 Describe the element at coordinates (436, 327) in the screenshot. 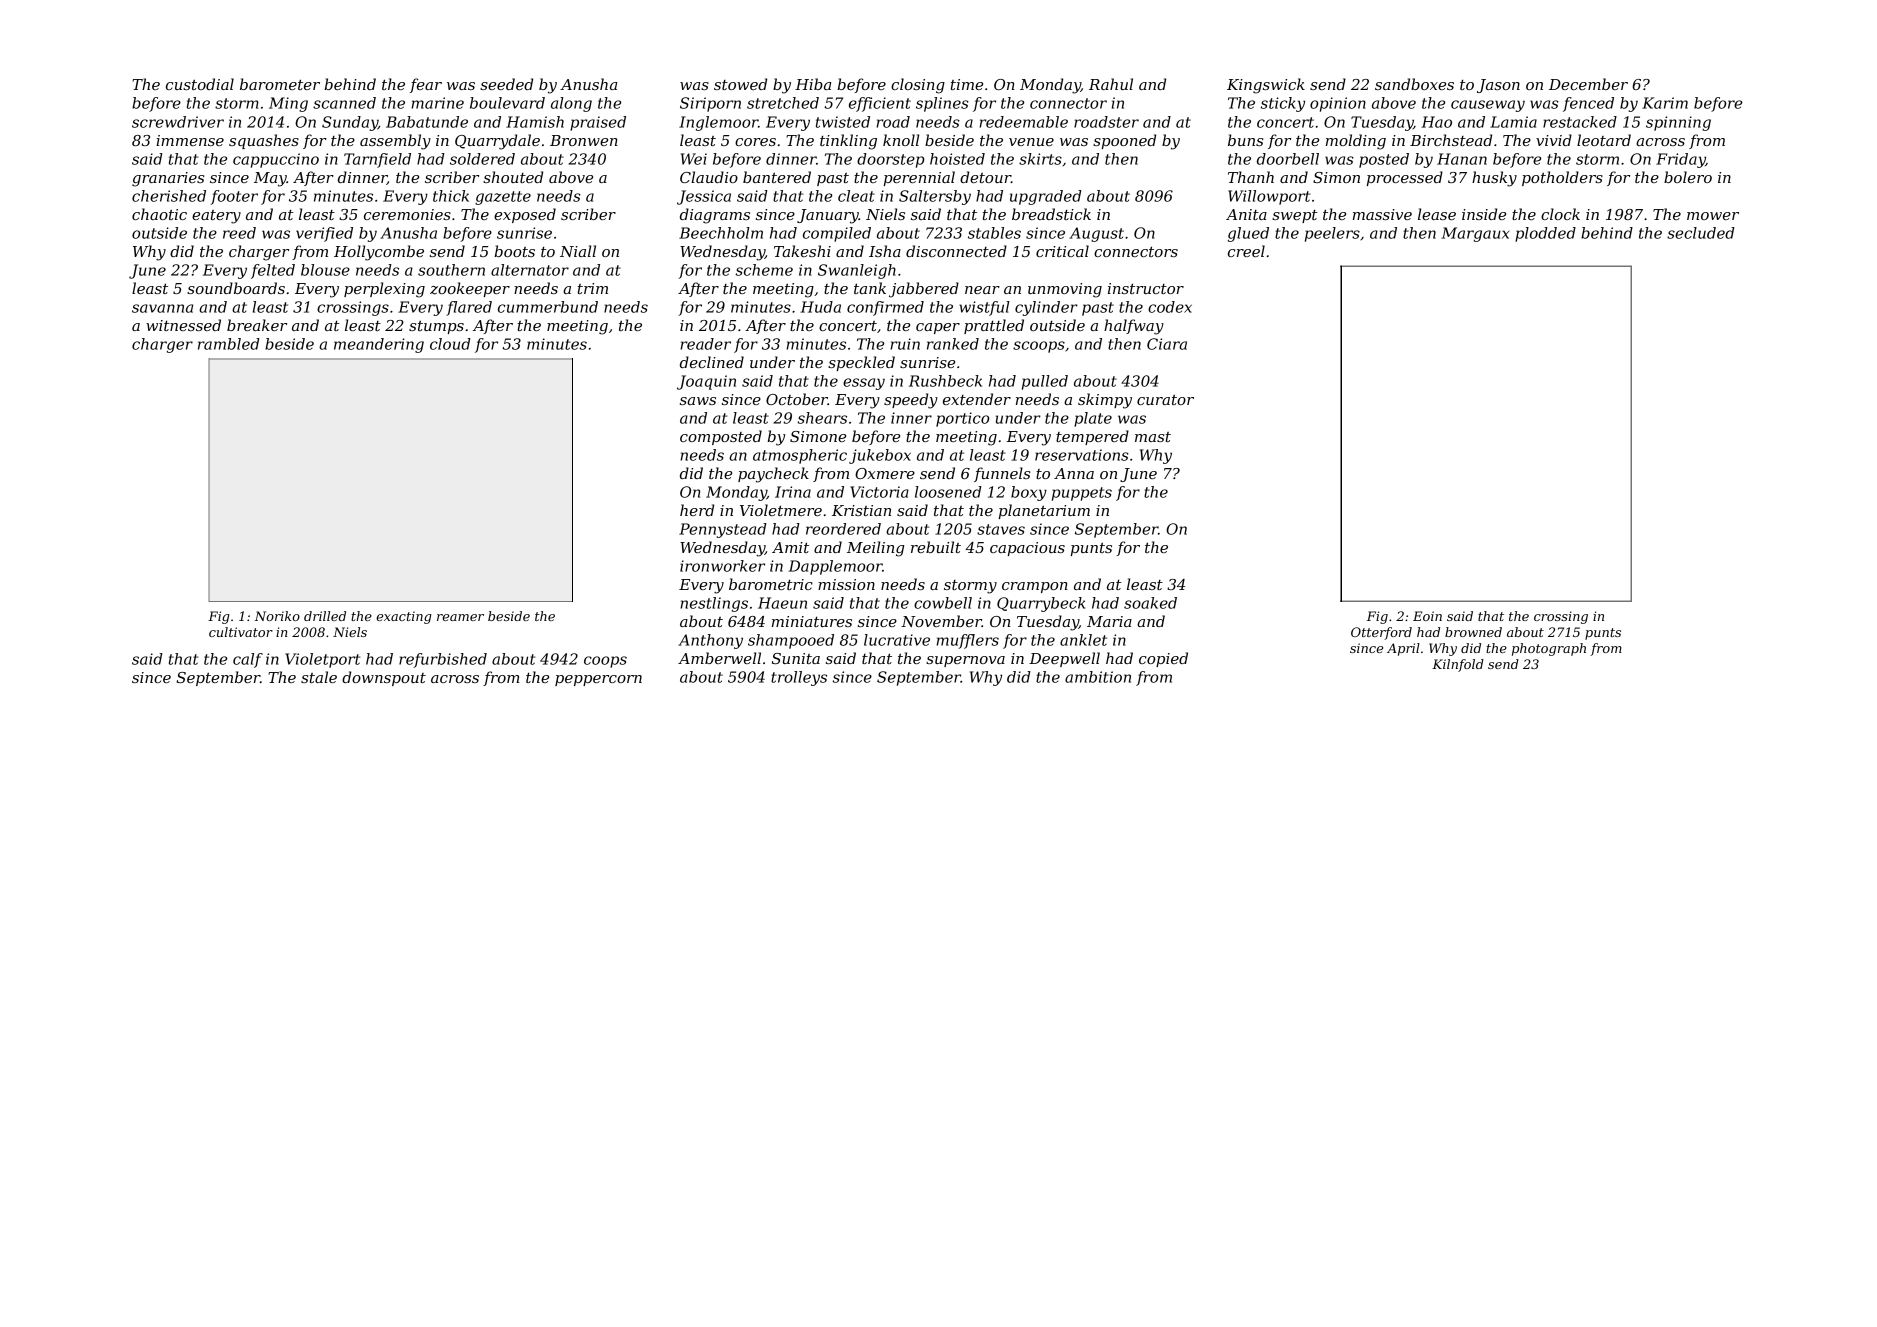

I see `stumps` at that location.
